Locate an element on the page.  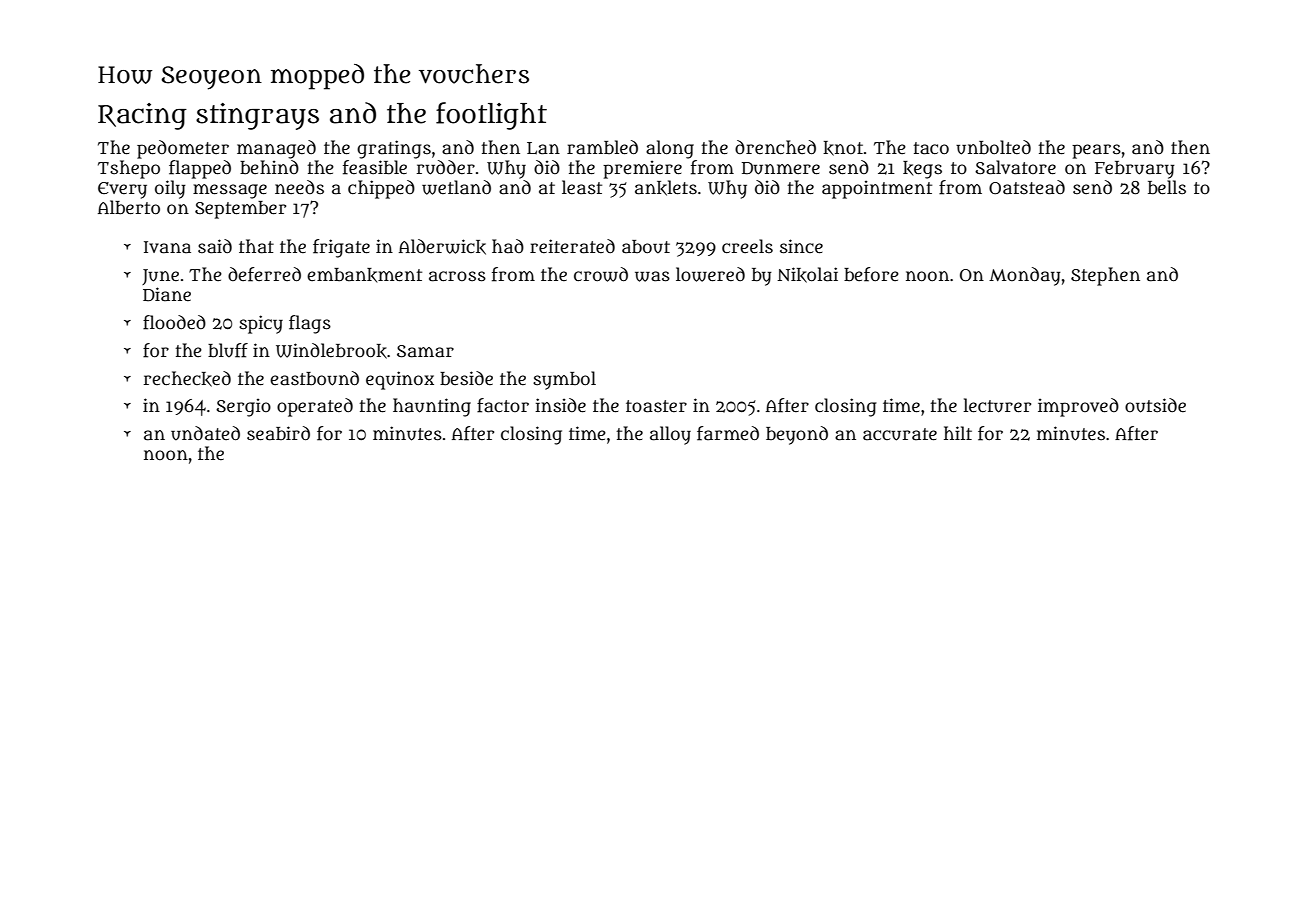
reiterated is located at coordinates (572, 246).
